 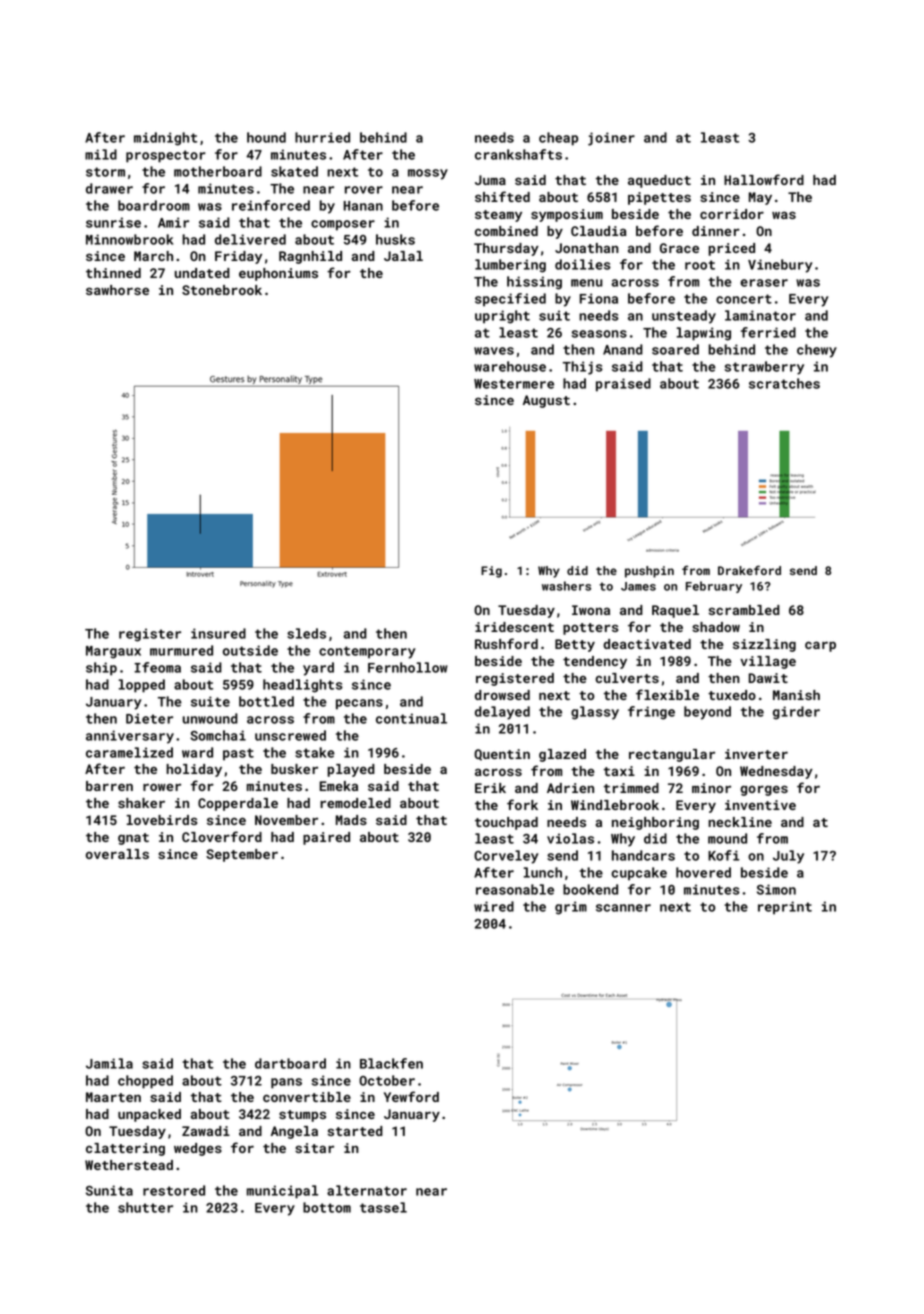 I want to click on shutter, so click(x=145, y=1207).
